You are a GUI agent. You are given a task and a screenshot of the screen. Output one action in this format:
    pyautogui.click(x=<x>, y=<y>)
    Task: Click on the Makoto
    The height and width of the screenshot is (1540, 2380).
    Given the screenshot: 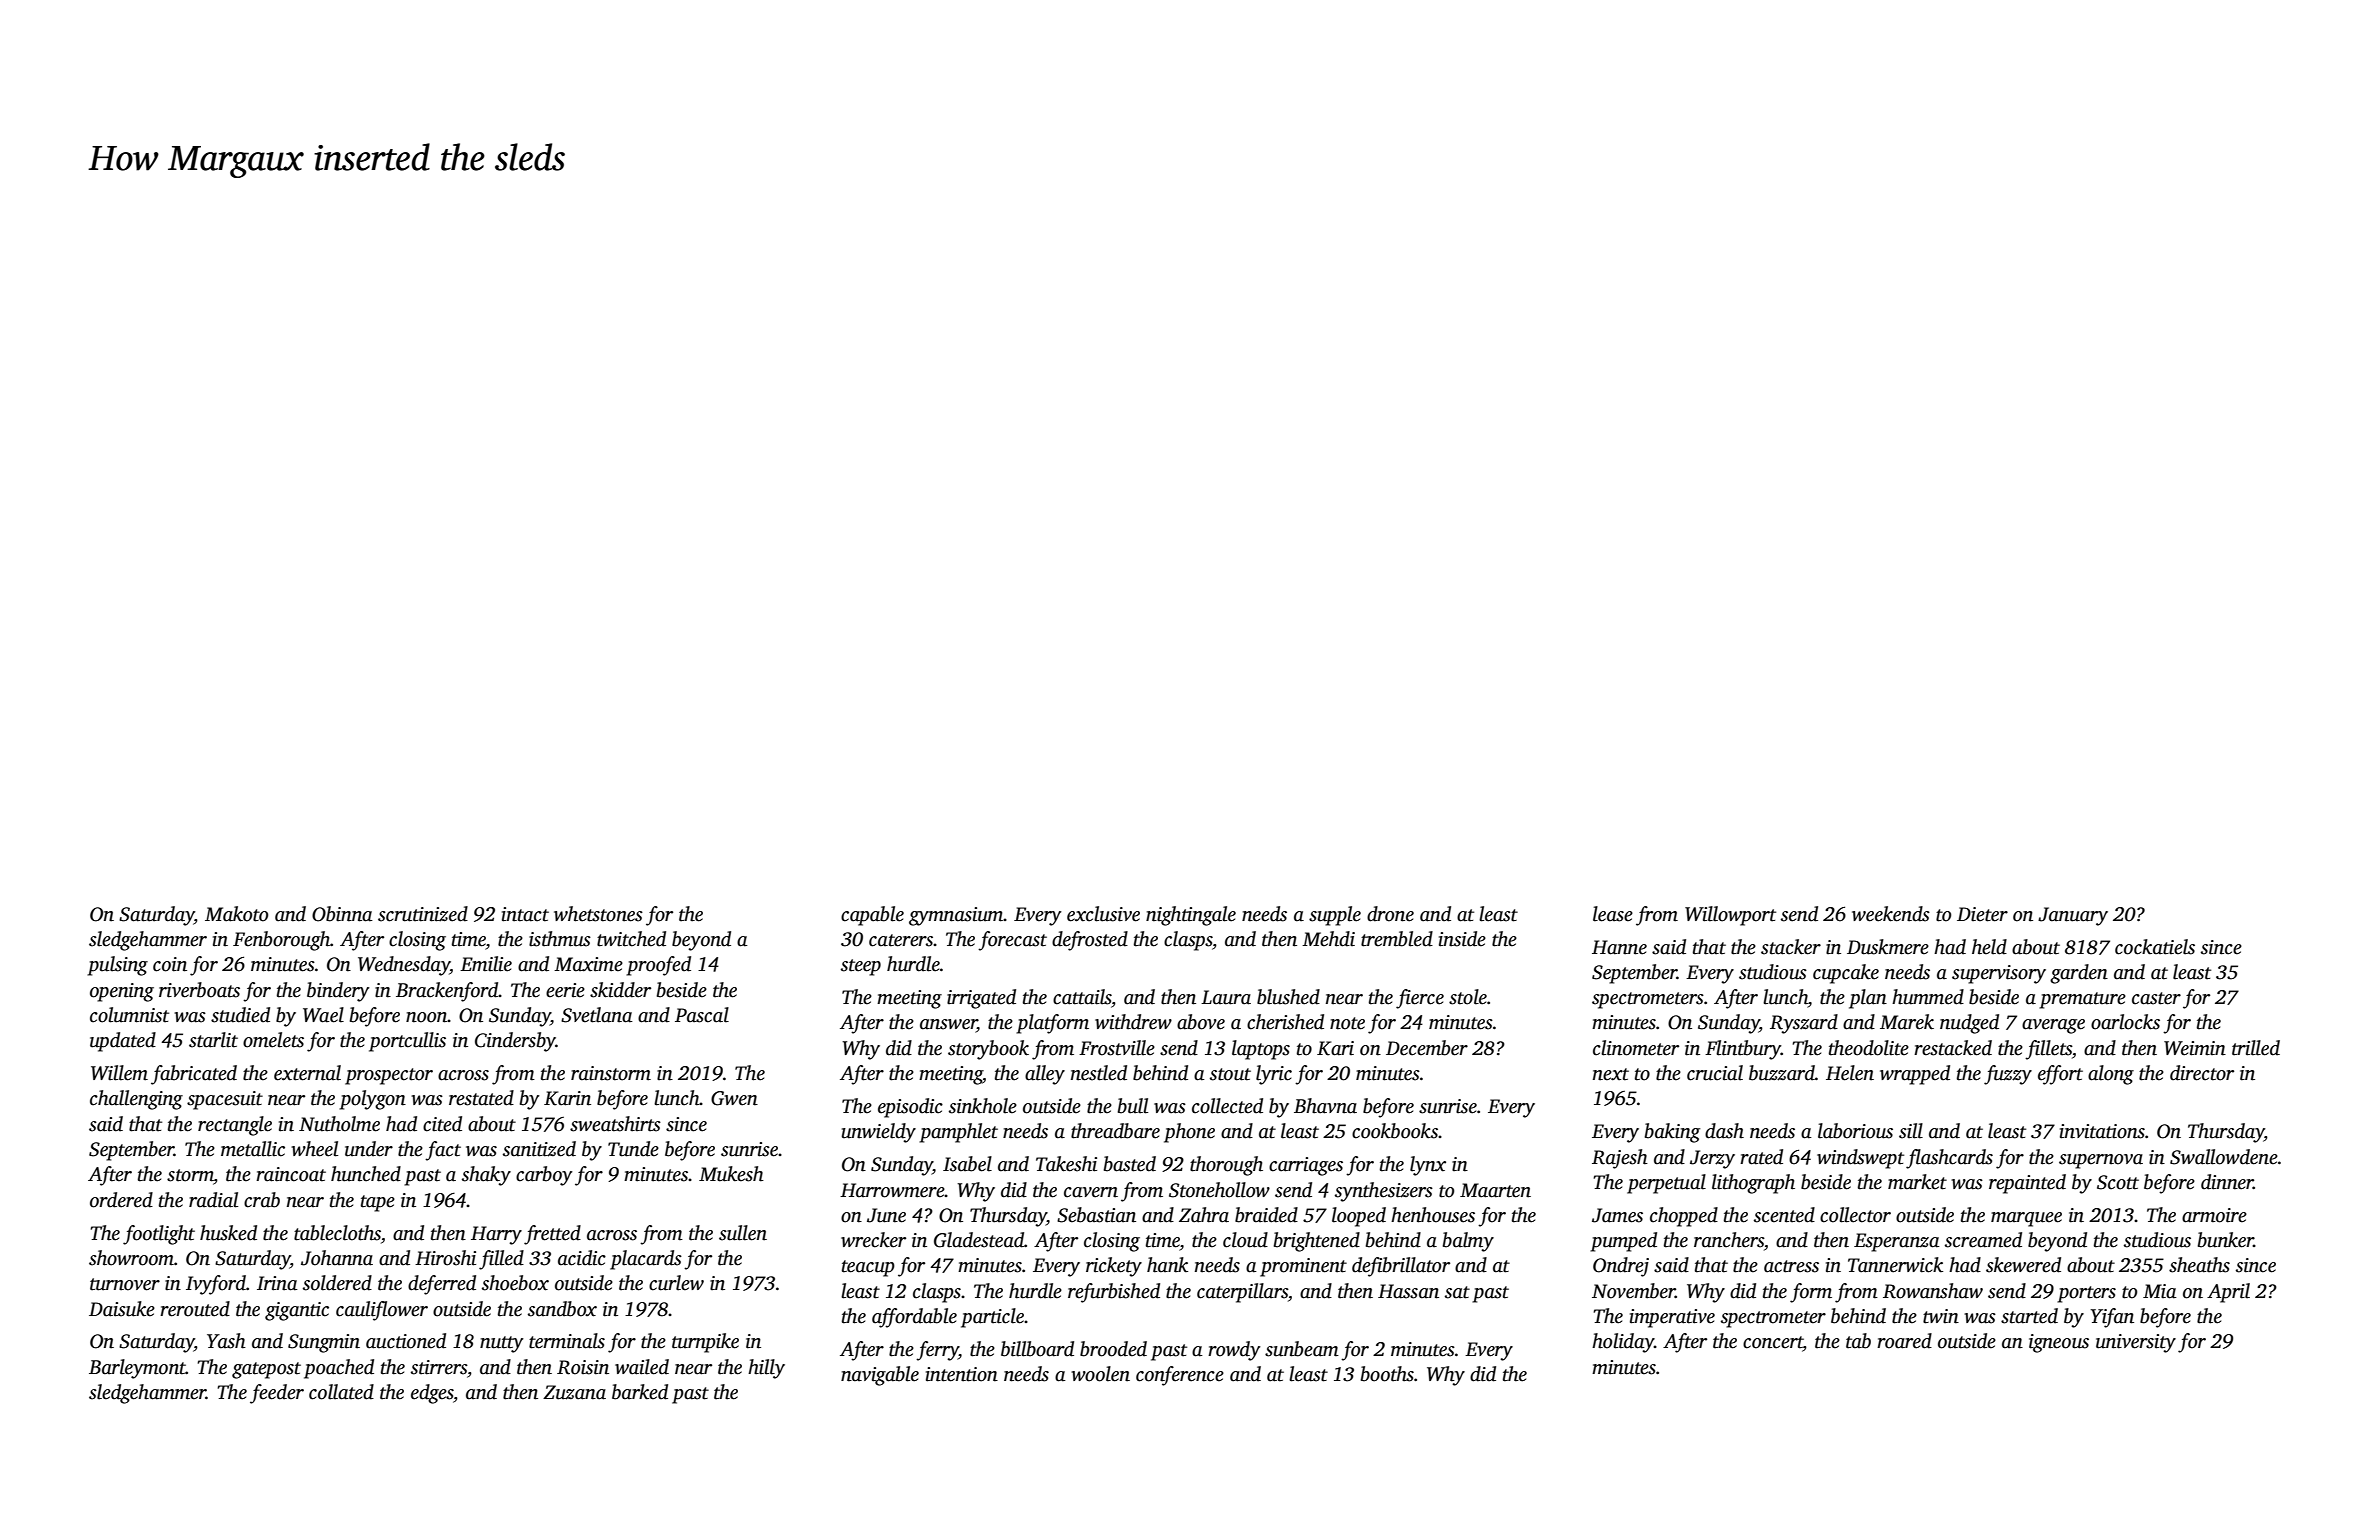 What is the action you would take?
    pyautogui.click(x=236, y=914)
